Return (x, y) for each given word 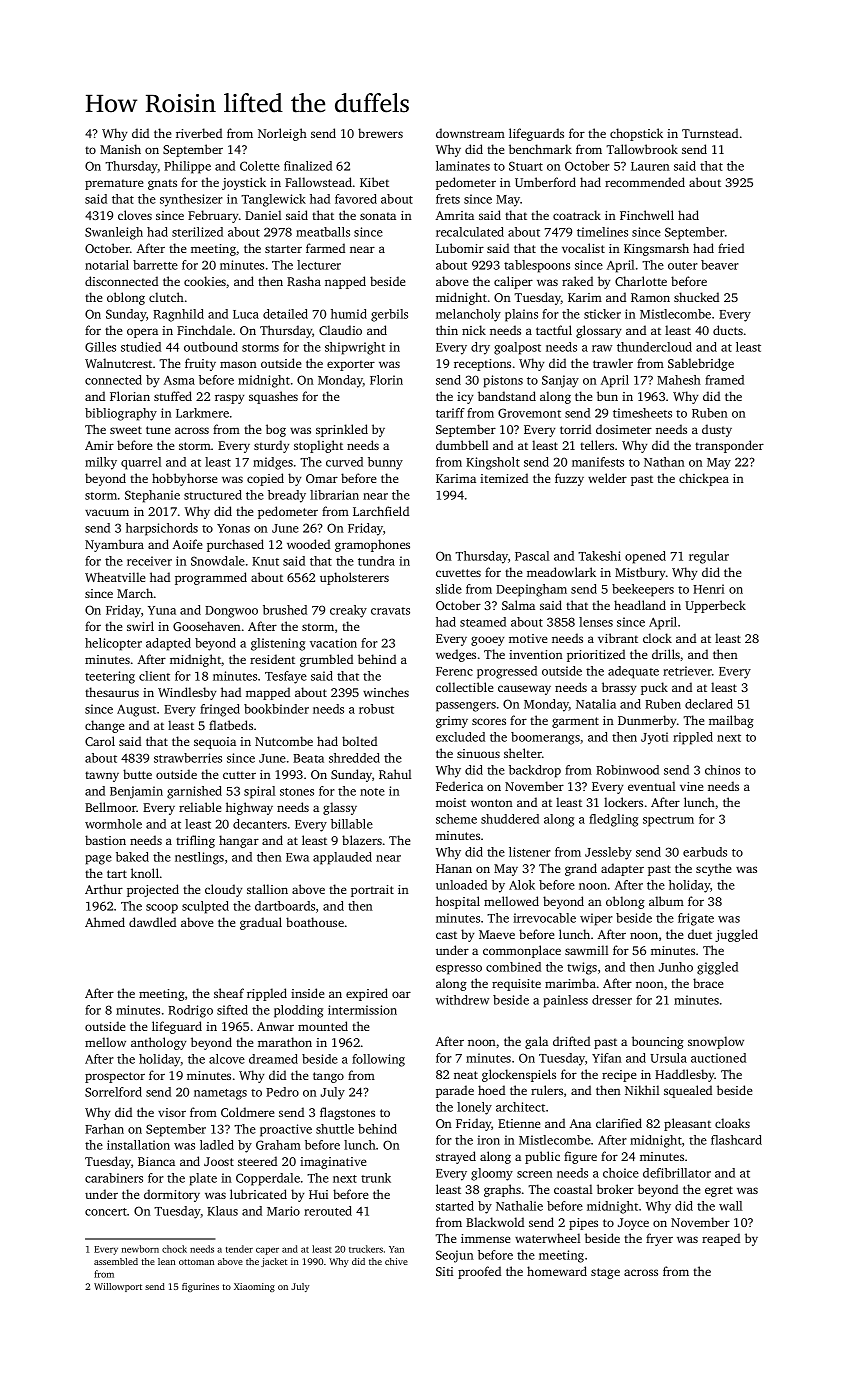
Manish (120, 149)
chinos (722, 770)
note (372, 792)
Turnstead (710, 133)
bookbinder (276, 709)
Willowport (118, 1287)
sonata (378, 216)
